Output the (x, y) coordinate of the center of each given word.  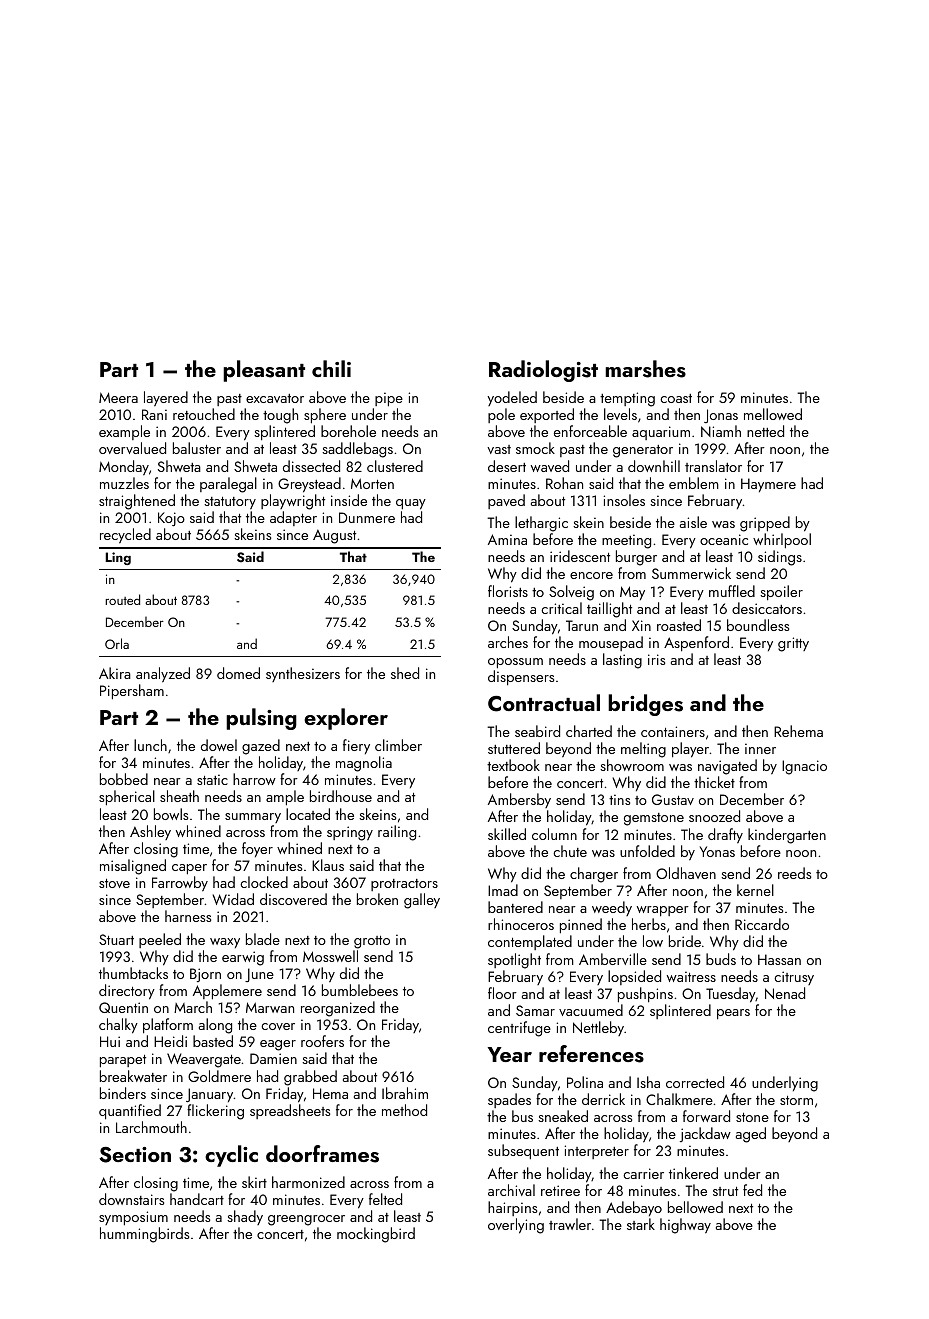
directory (127, 992)
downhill (654, 466)
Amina (507, 539)
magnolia (364, 764)
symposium (133, 1218)
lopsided (634, 977)
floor (502, 993)
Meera (118, 397)
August (334, 536)
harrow (254, 779)
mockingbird (376, 1235)
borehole (348, 431)
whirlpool (782, 541)
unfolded (647, 851)
